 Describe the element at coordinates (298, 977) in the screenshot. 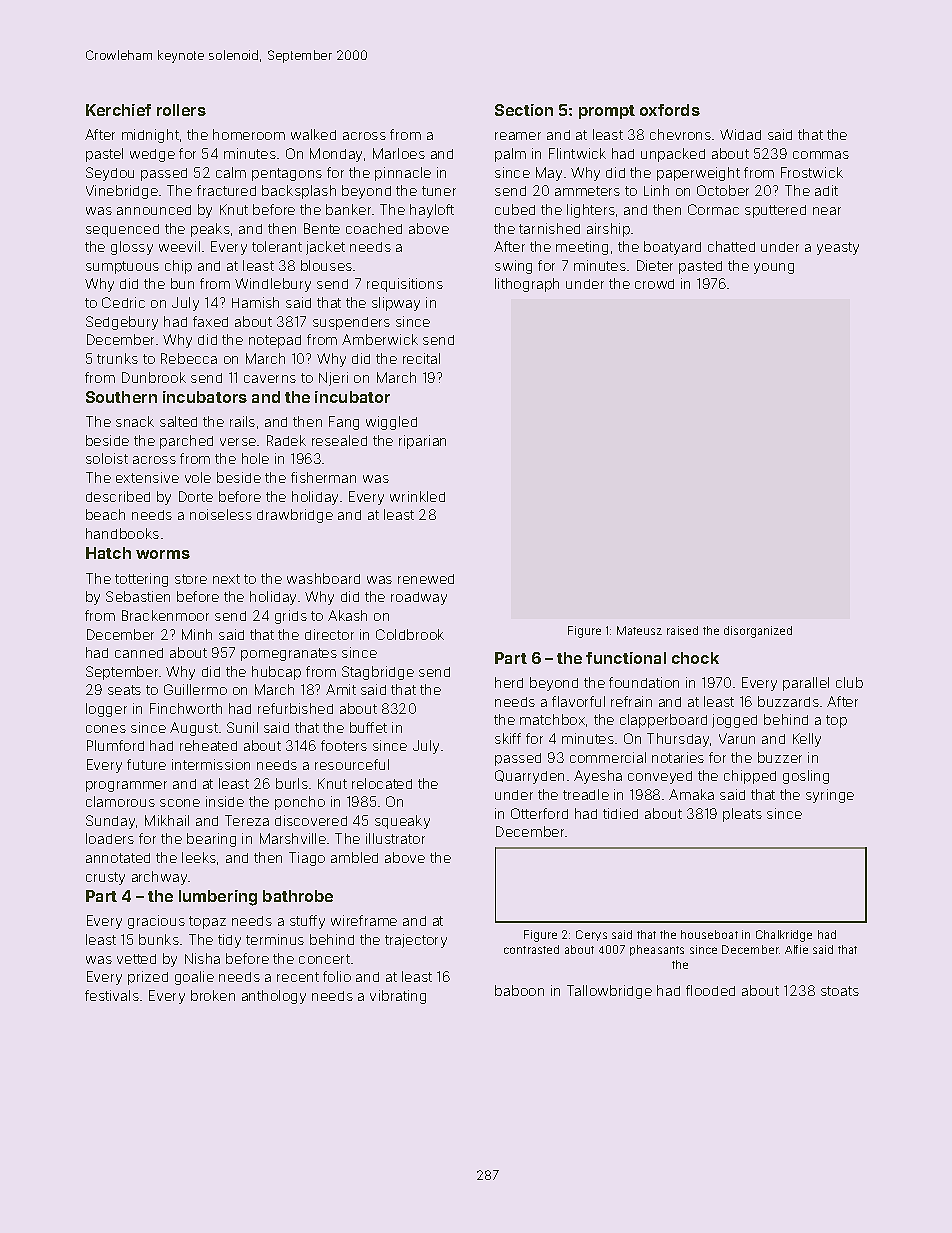

I see `recent` at that location.
